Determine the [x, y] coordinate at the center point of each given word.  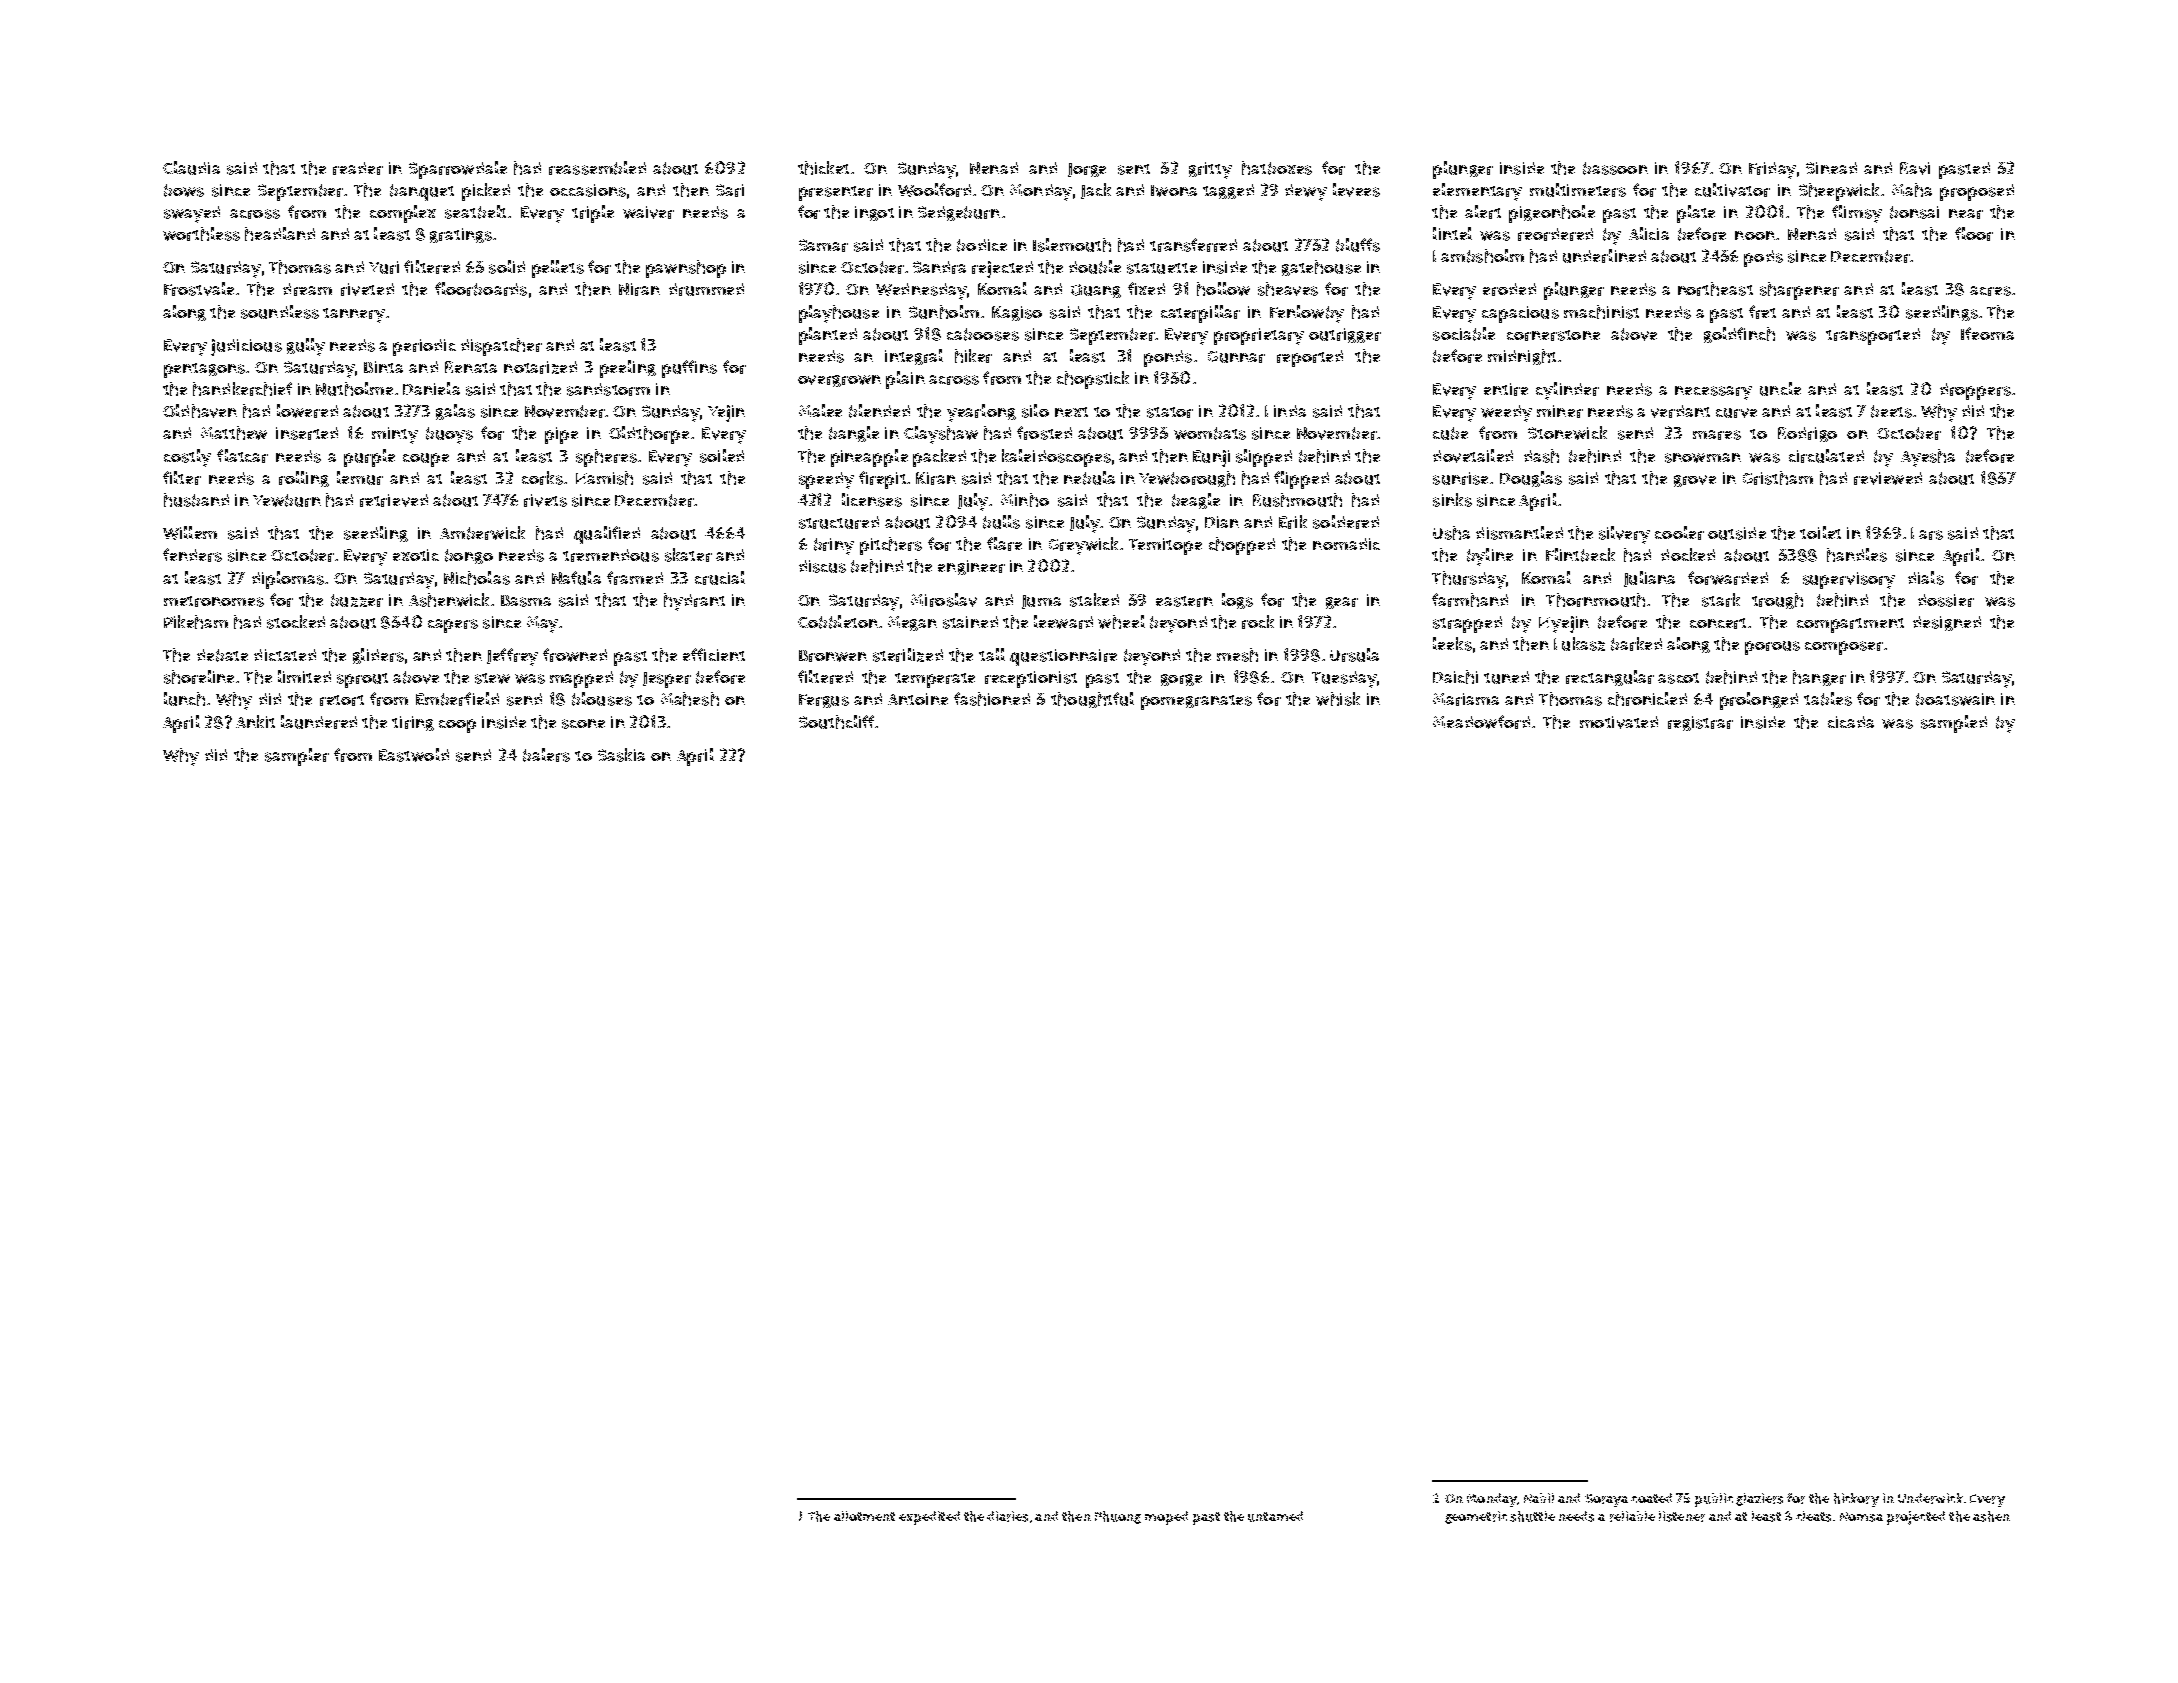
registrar [1700, 723]
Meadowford [1481, 722]
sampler [297, 757]
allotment [864, 1516]
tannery [354, 315]
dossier [1946, 600]
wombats [1210, 433]
